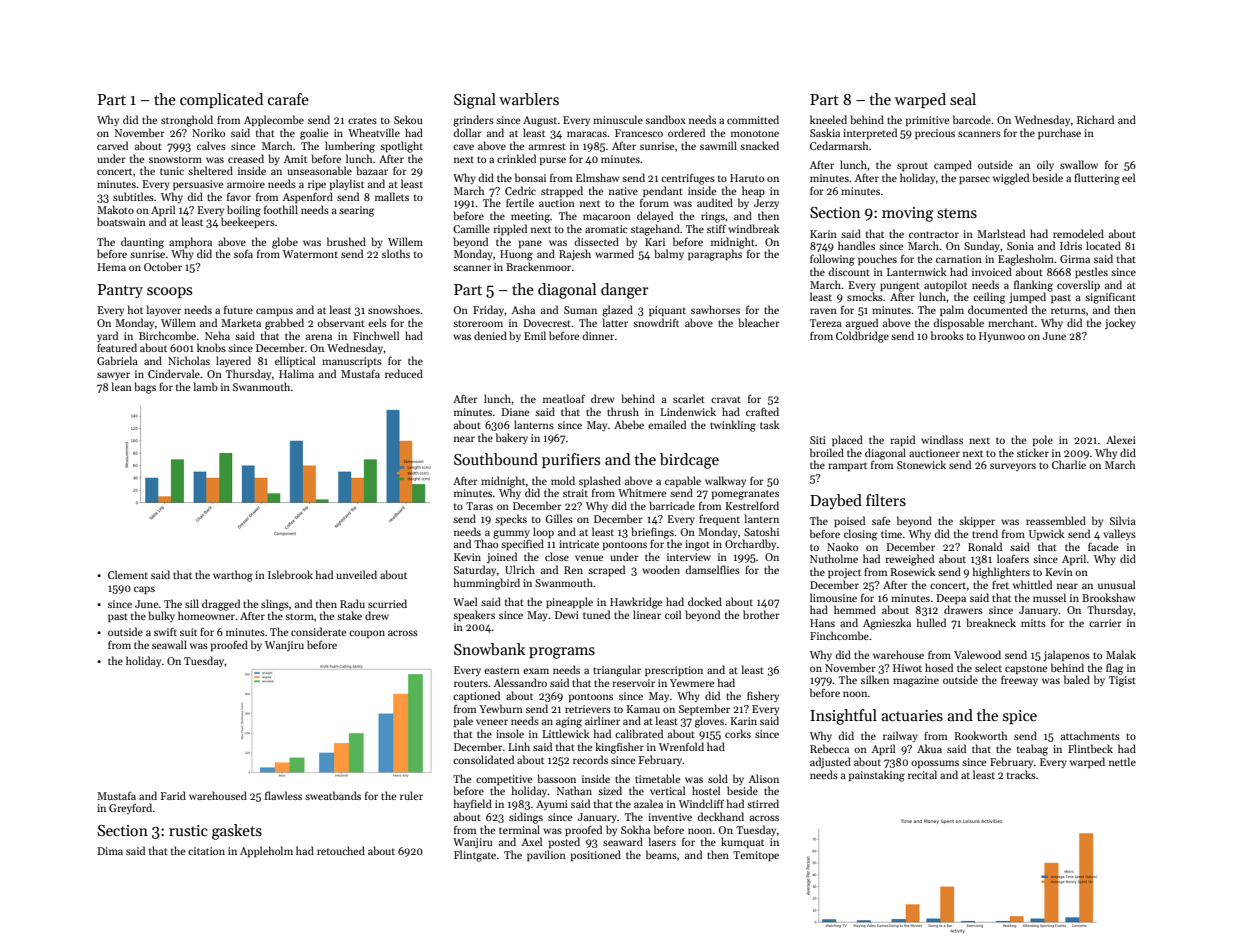 This screenshot has width=1233, height=952. What do you see at coordinates (341, 850) in the screenshot?
I see `retouched` at bounding box center [341, 850].
